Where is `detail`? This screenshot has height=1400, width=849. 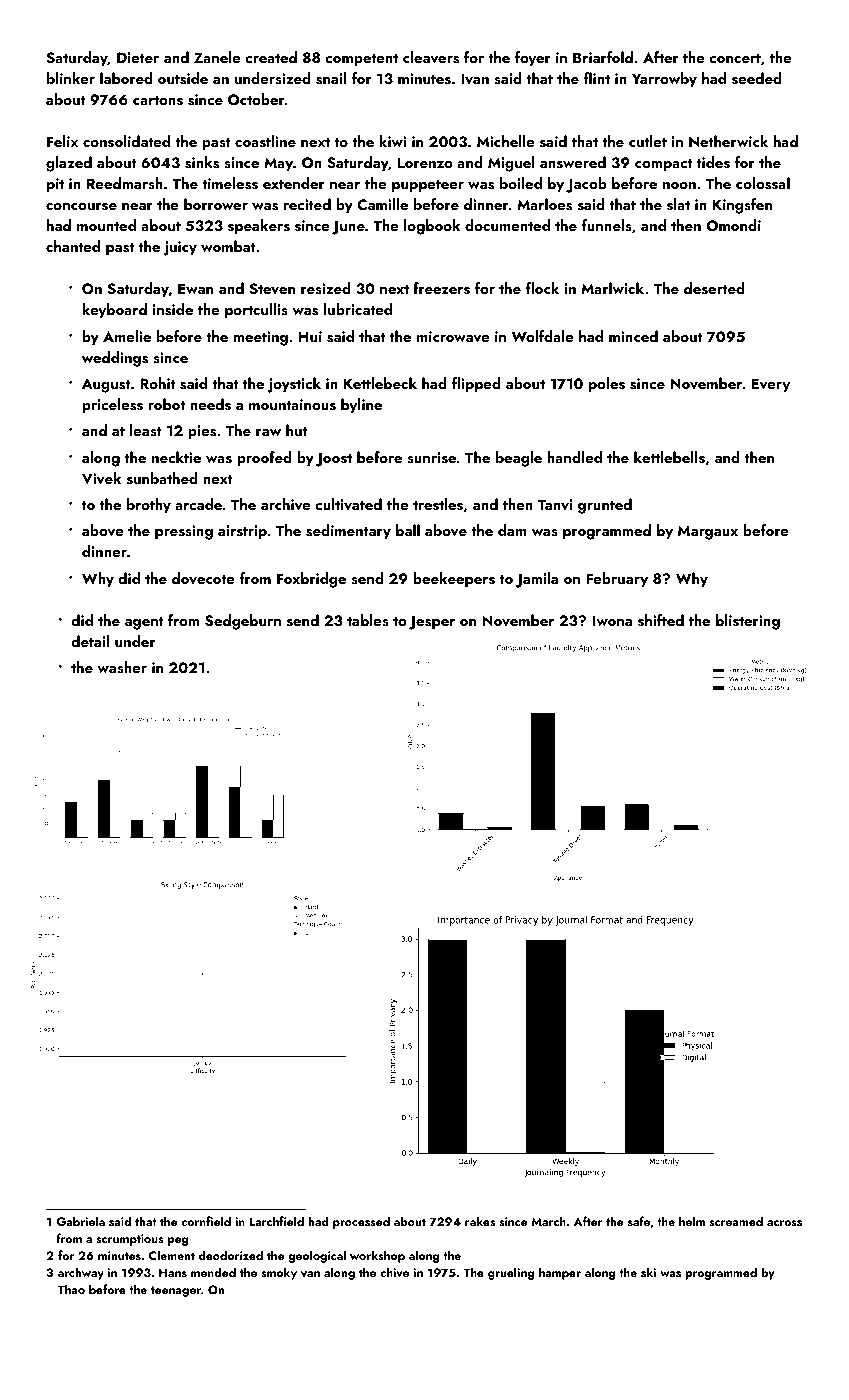
detail is located at coordinates (90, 641).
